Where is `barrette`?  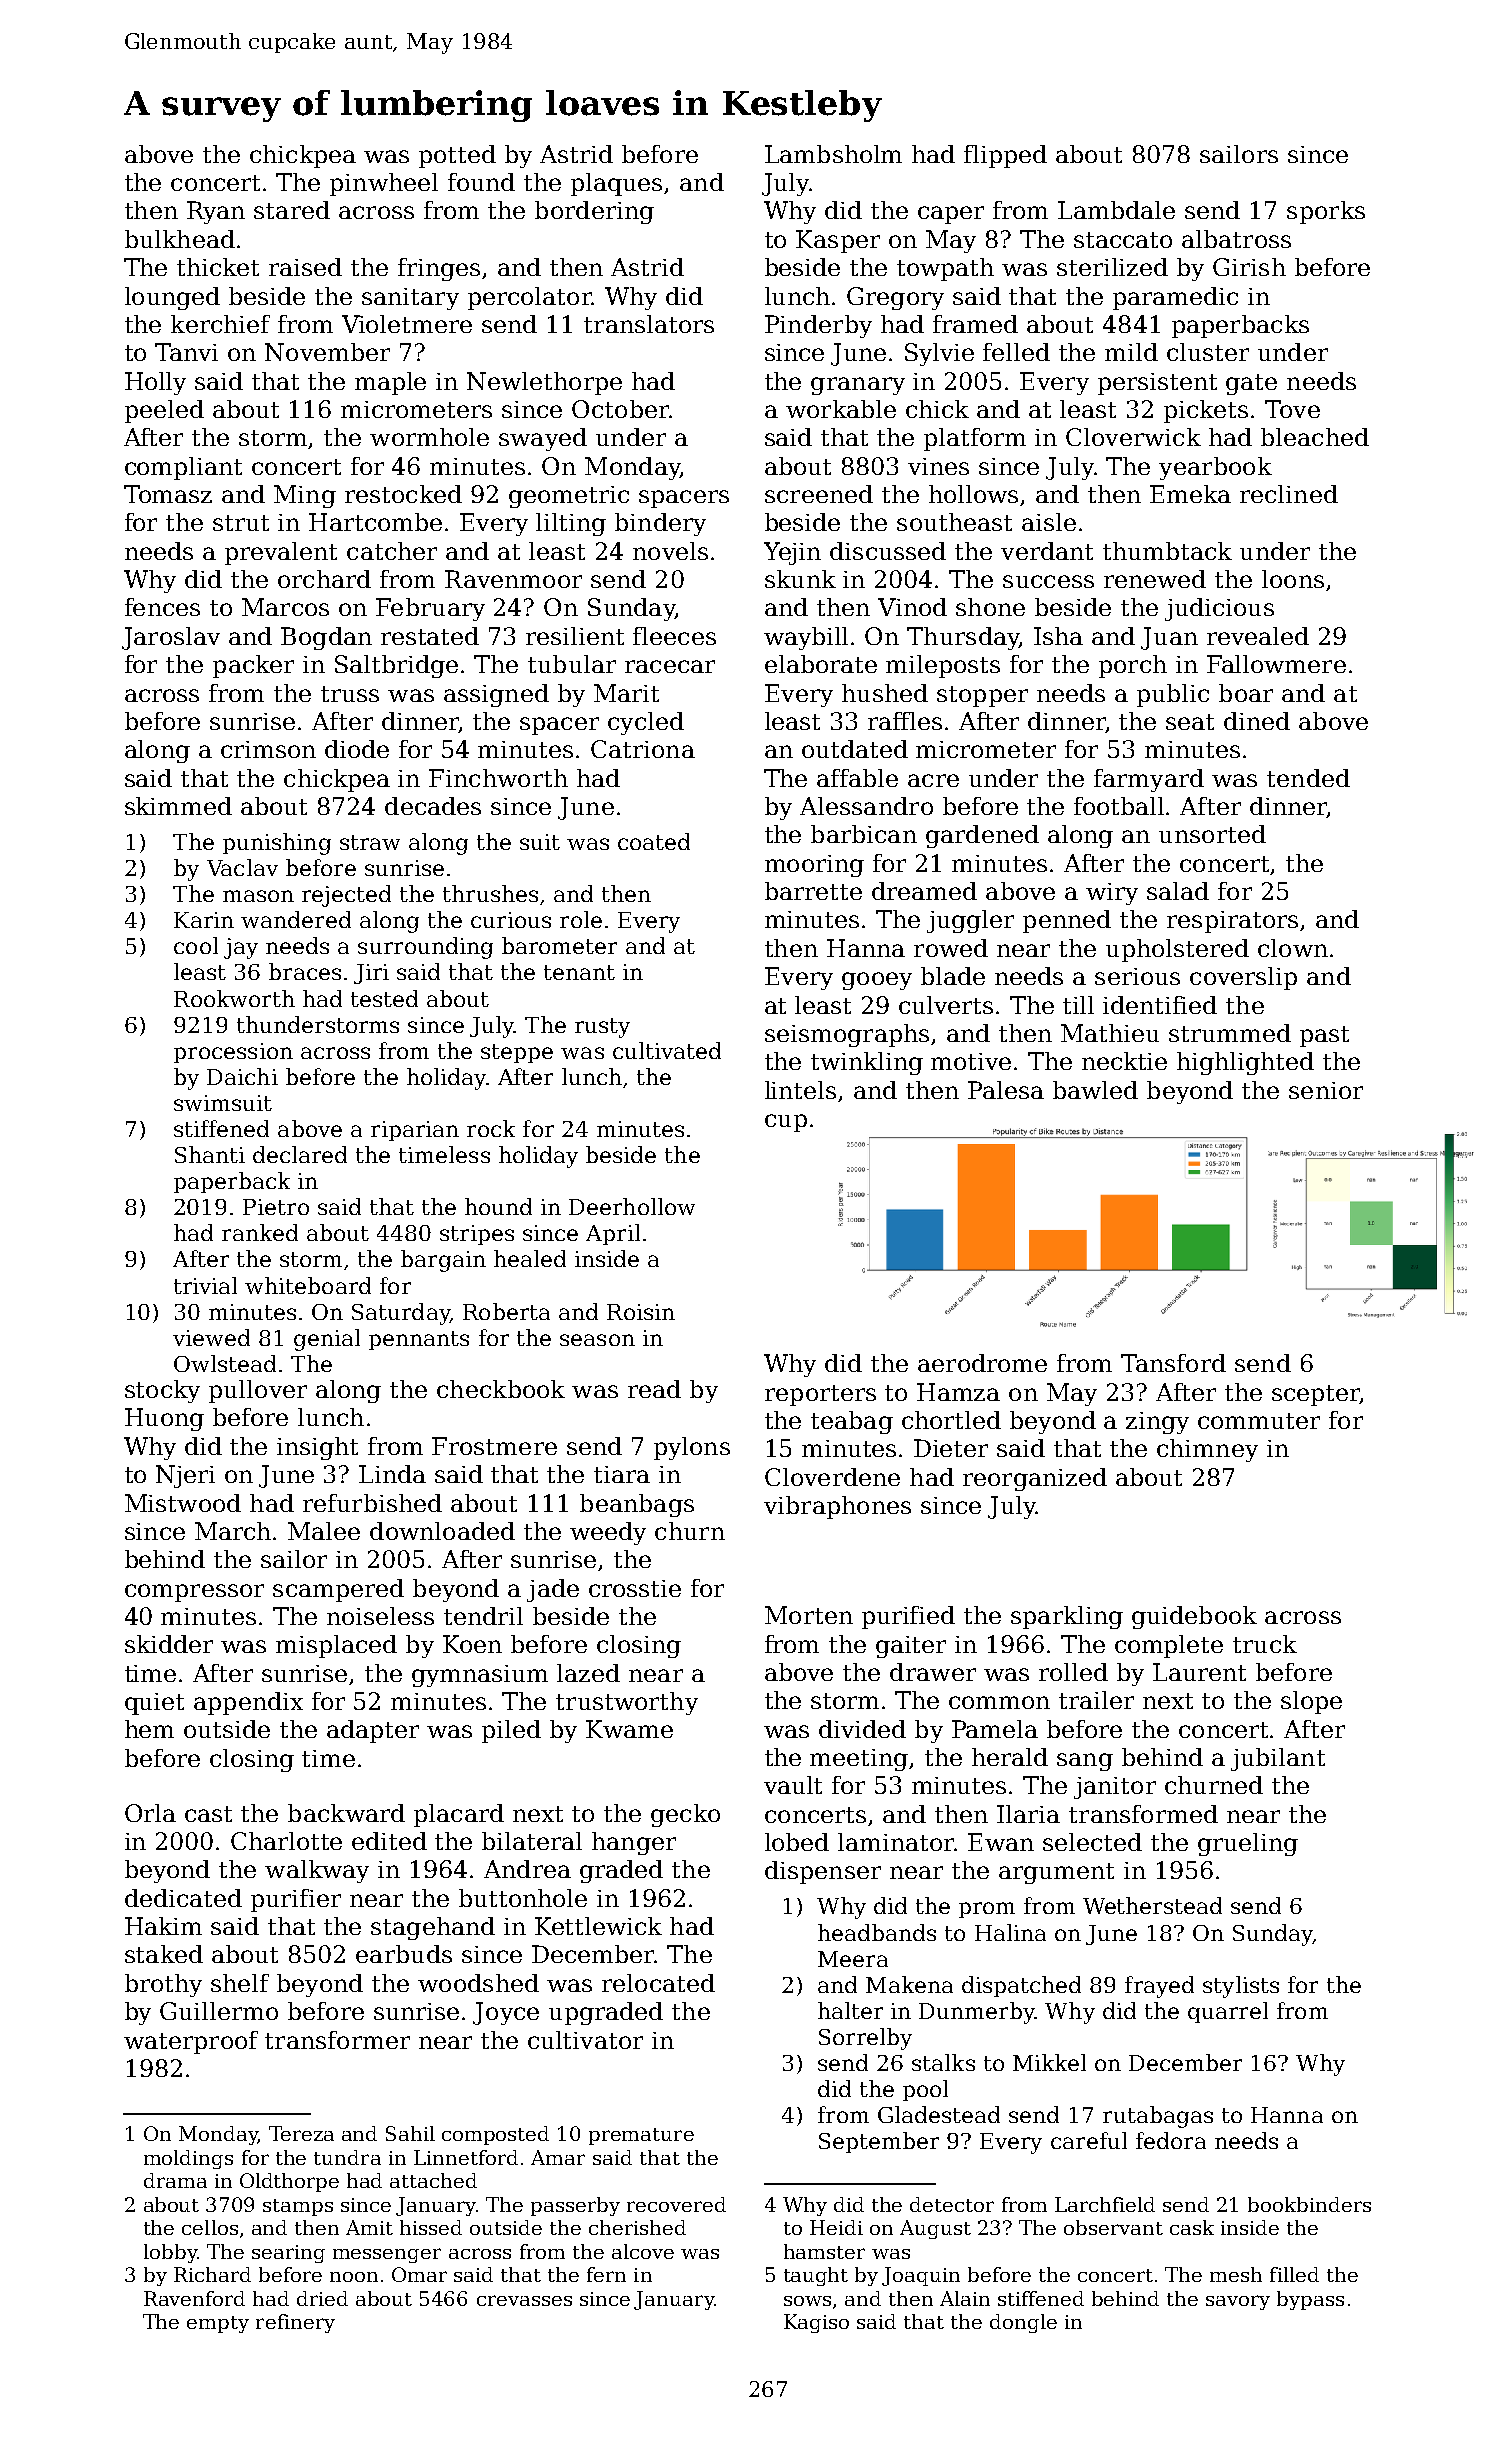
barrette is located at coordinates (813, 891).
